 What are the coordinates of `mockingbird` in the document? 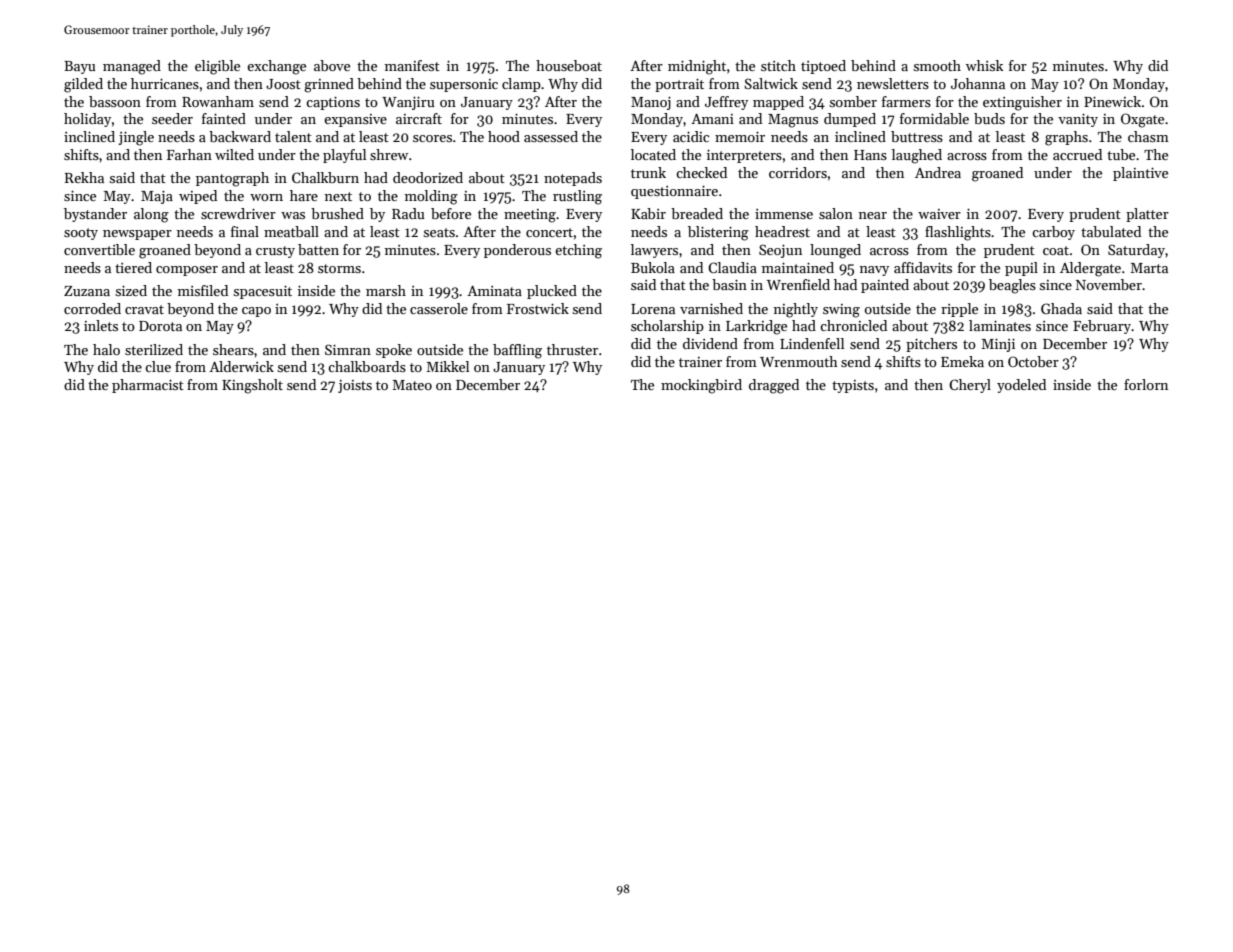 It's located at (701, 386).
